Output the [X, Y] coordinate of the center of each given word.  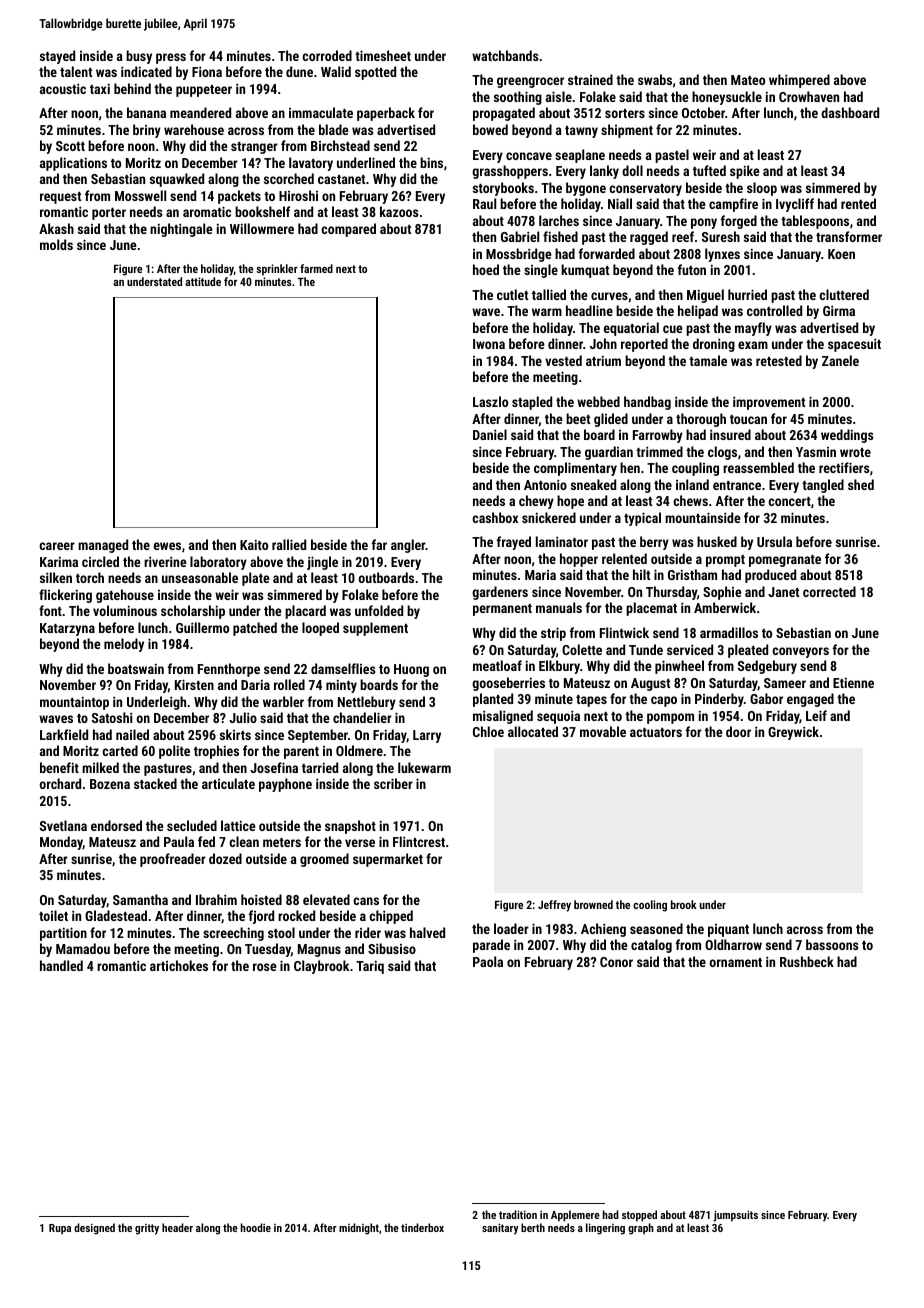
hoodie [256, 1227]
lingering [605, 1229]
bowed [490, 129]
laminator [562, 541]
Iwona [489, 344]
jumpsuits [735, 1216]
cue [673, 329]
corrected [829, 591]
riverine [165, 561]
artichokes [179, 965]
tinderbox [422, 1227]
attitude [203, 281]
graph [641, 1229]
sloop [762, 189]
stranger [254, 148]
